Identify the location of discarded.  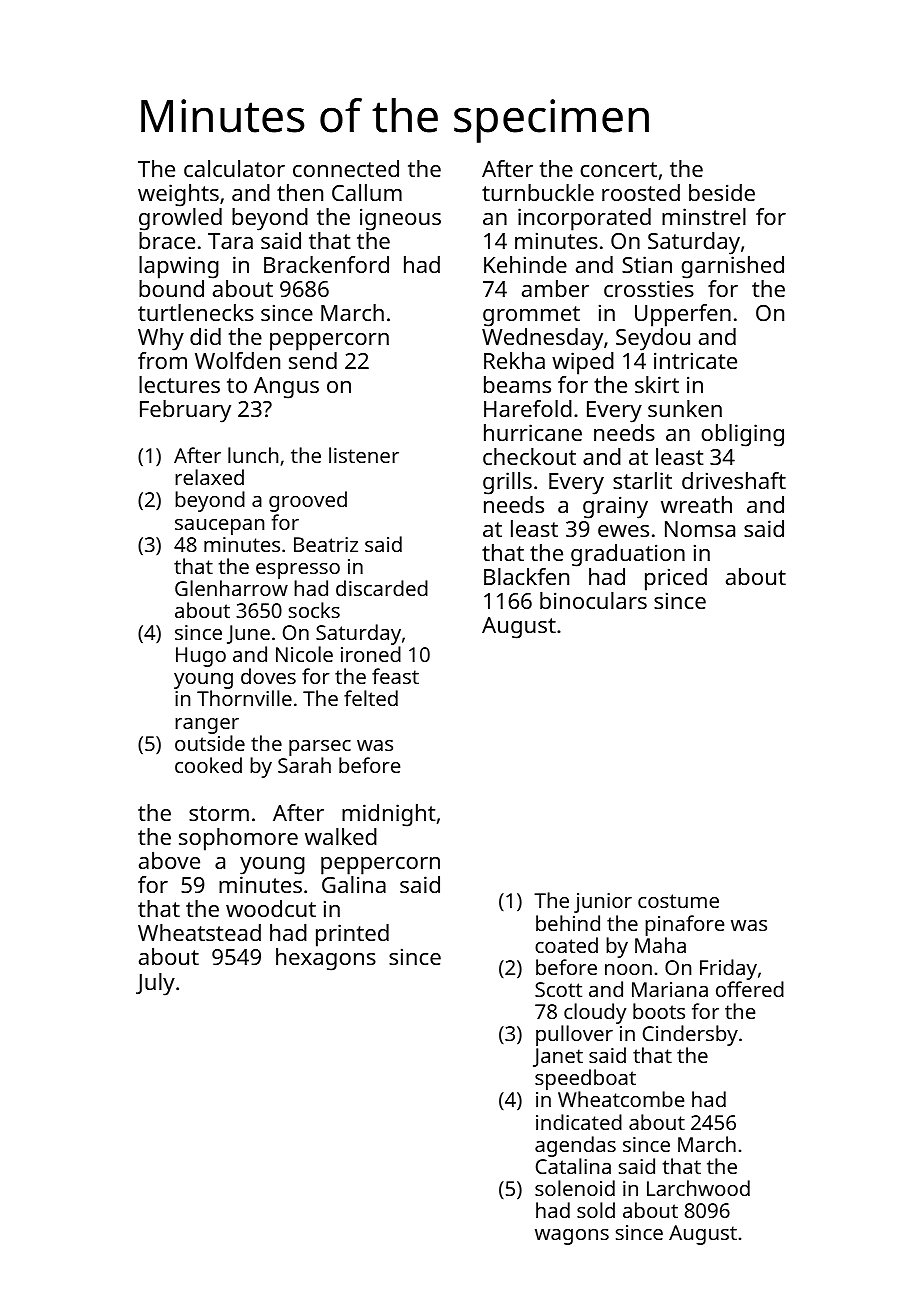
(382, 588).
